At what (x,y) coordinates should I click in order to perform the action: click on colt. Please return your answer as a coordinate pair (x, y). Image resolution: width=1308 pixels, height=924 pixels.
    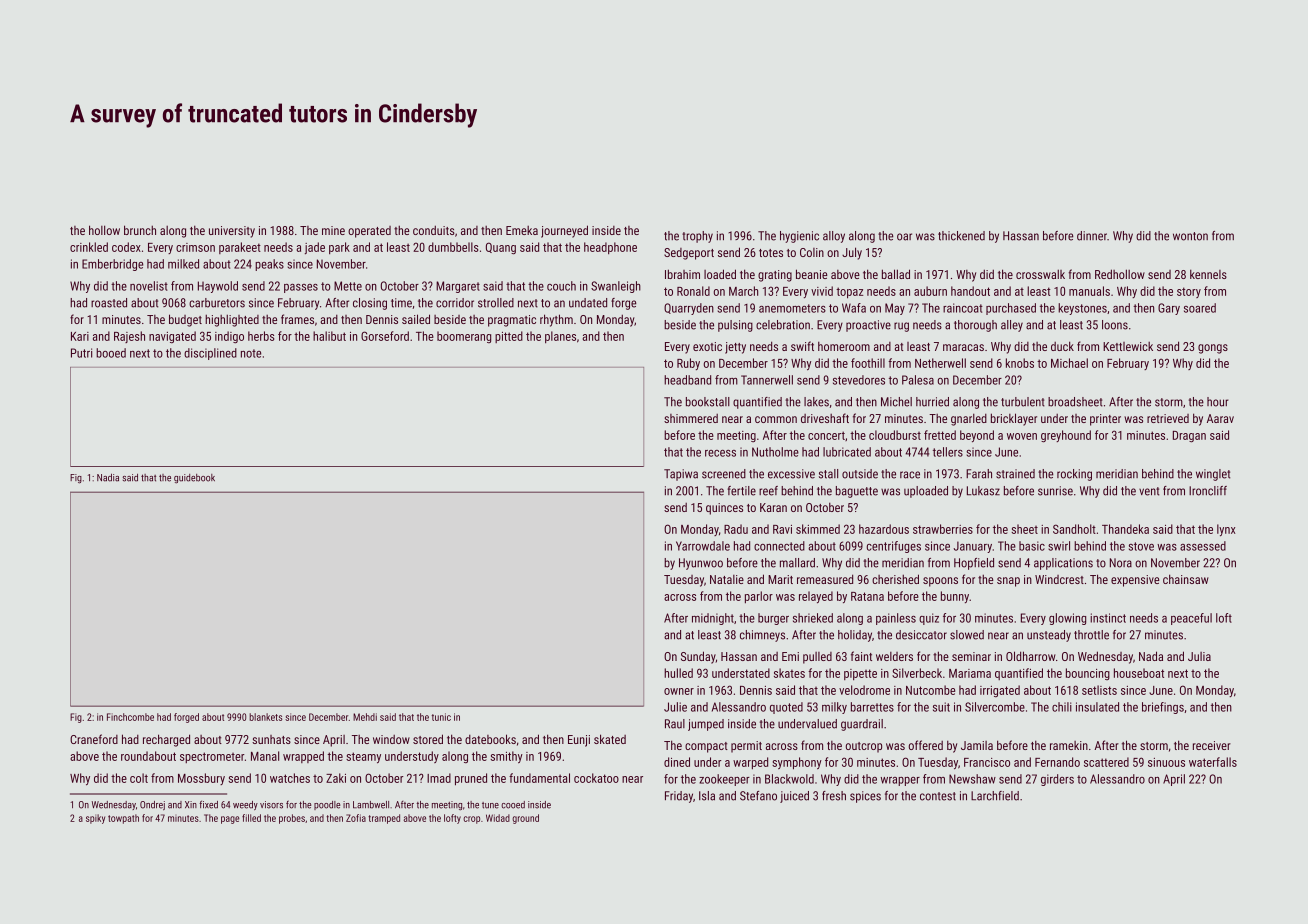
    Looking at the image, I should click on (139, 778).
